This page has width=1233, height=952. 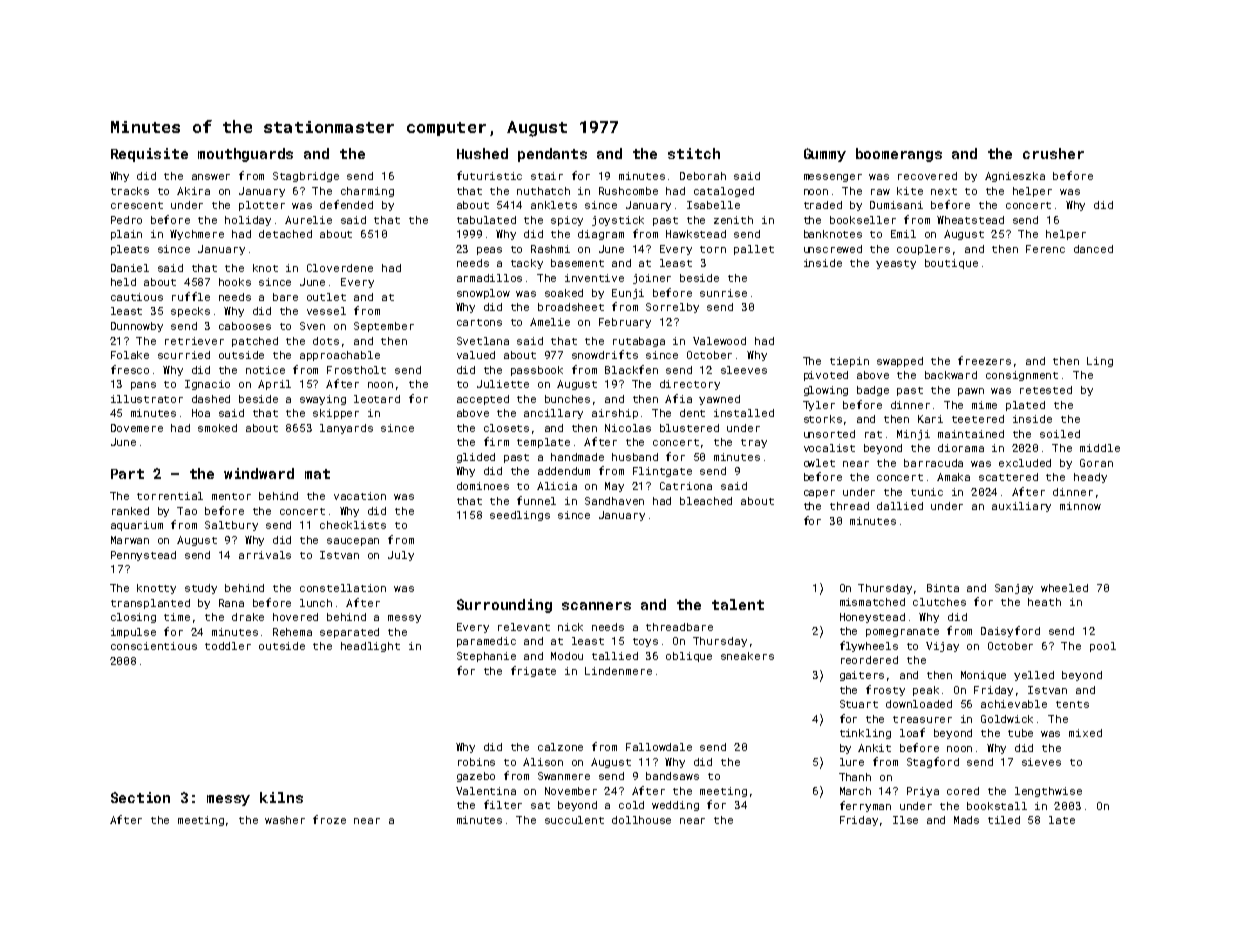 I want to click on robins, so click(x=476, y=762).
